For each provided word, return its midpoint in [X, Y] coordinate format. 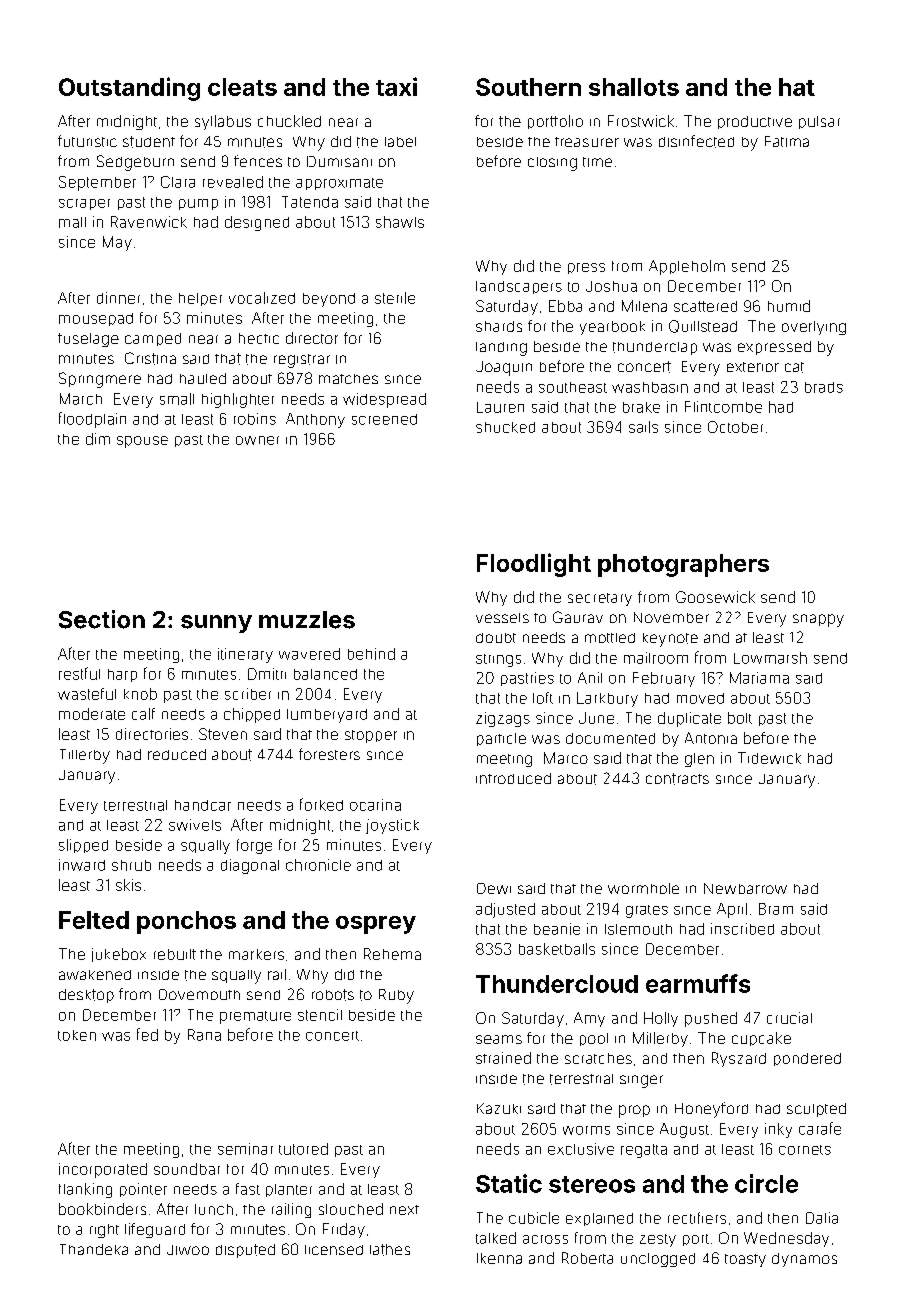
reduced [177, 754]
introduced [513, 778]
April [732, 910]
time [597, 162]
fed [147, 1034]
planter [289, 1190]
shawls [400, 222]
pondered [807, 1059]
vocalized [262, 298]
